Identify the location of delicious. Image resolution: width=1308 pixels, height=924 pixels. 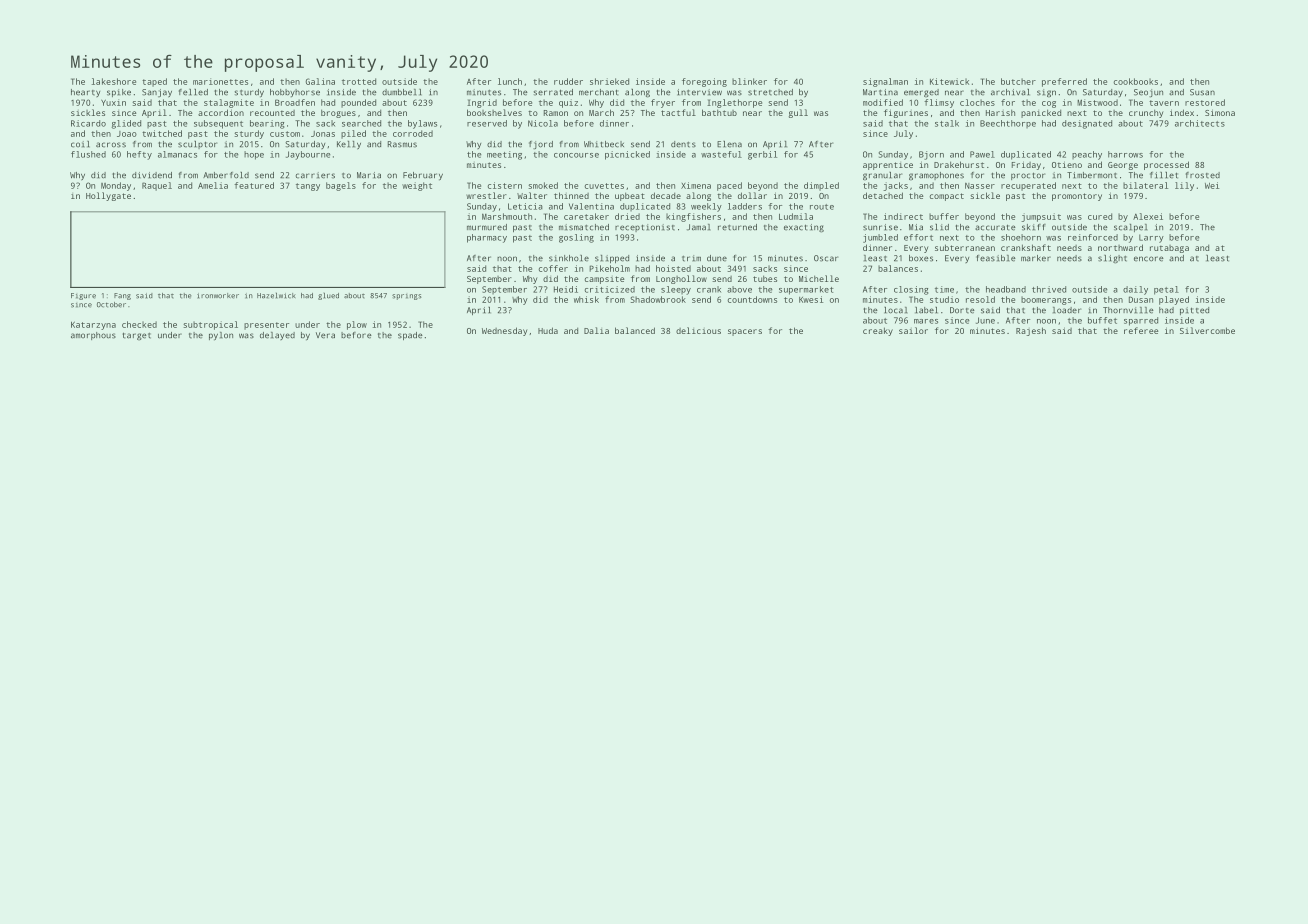
(698, 330).
